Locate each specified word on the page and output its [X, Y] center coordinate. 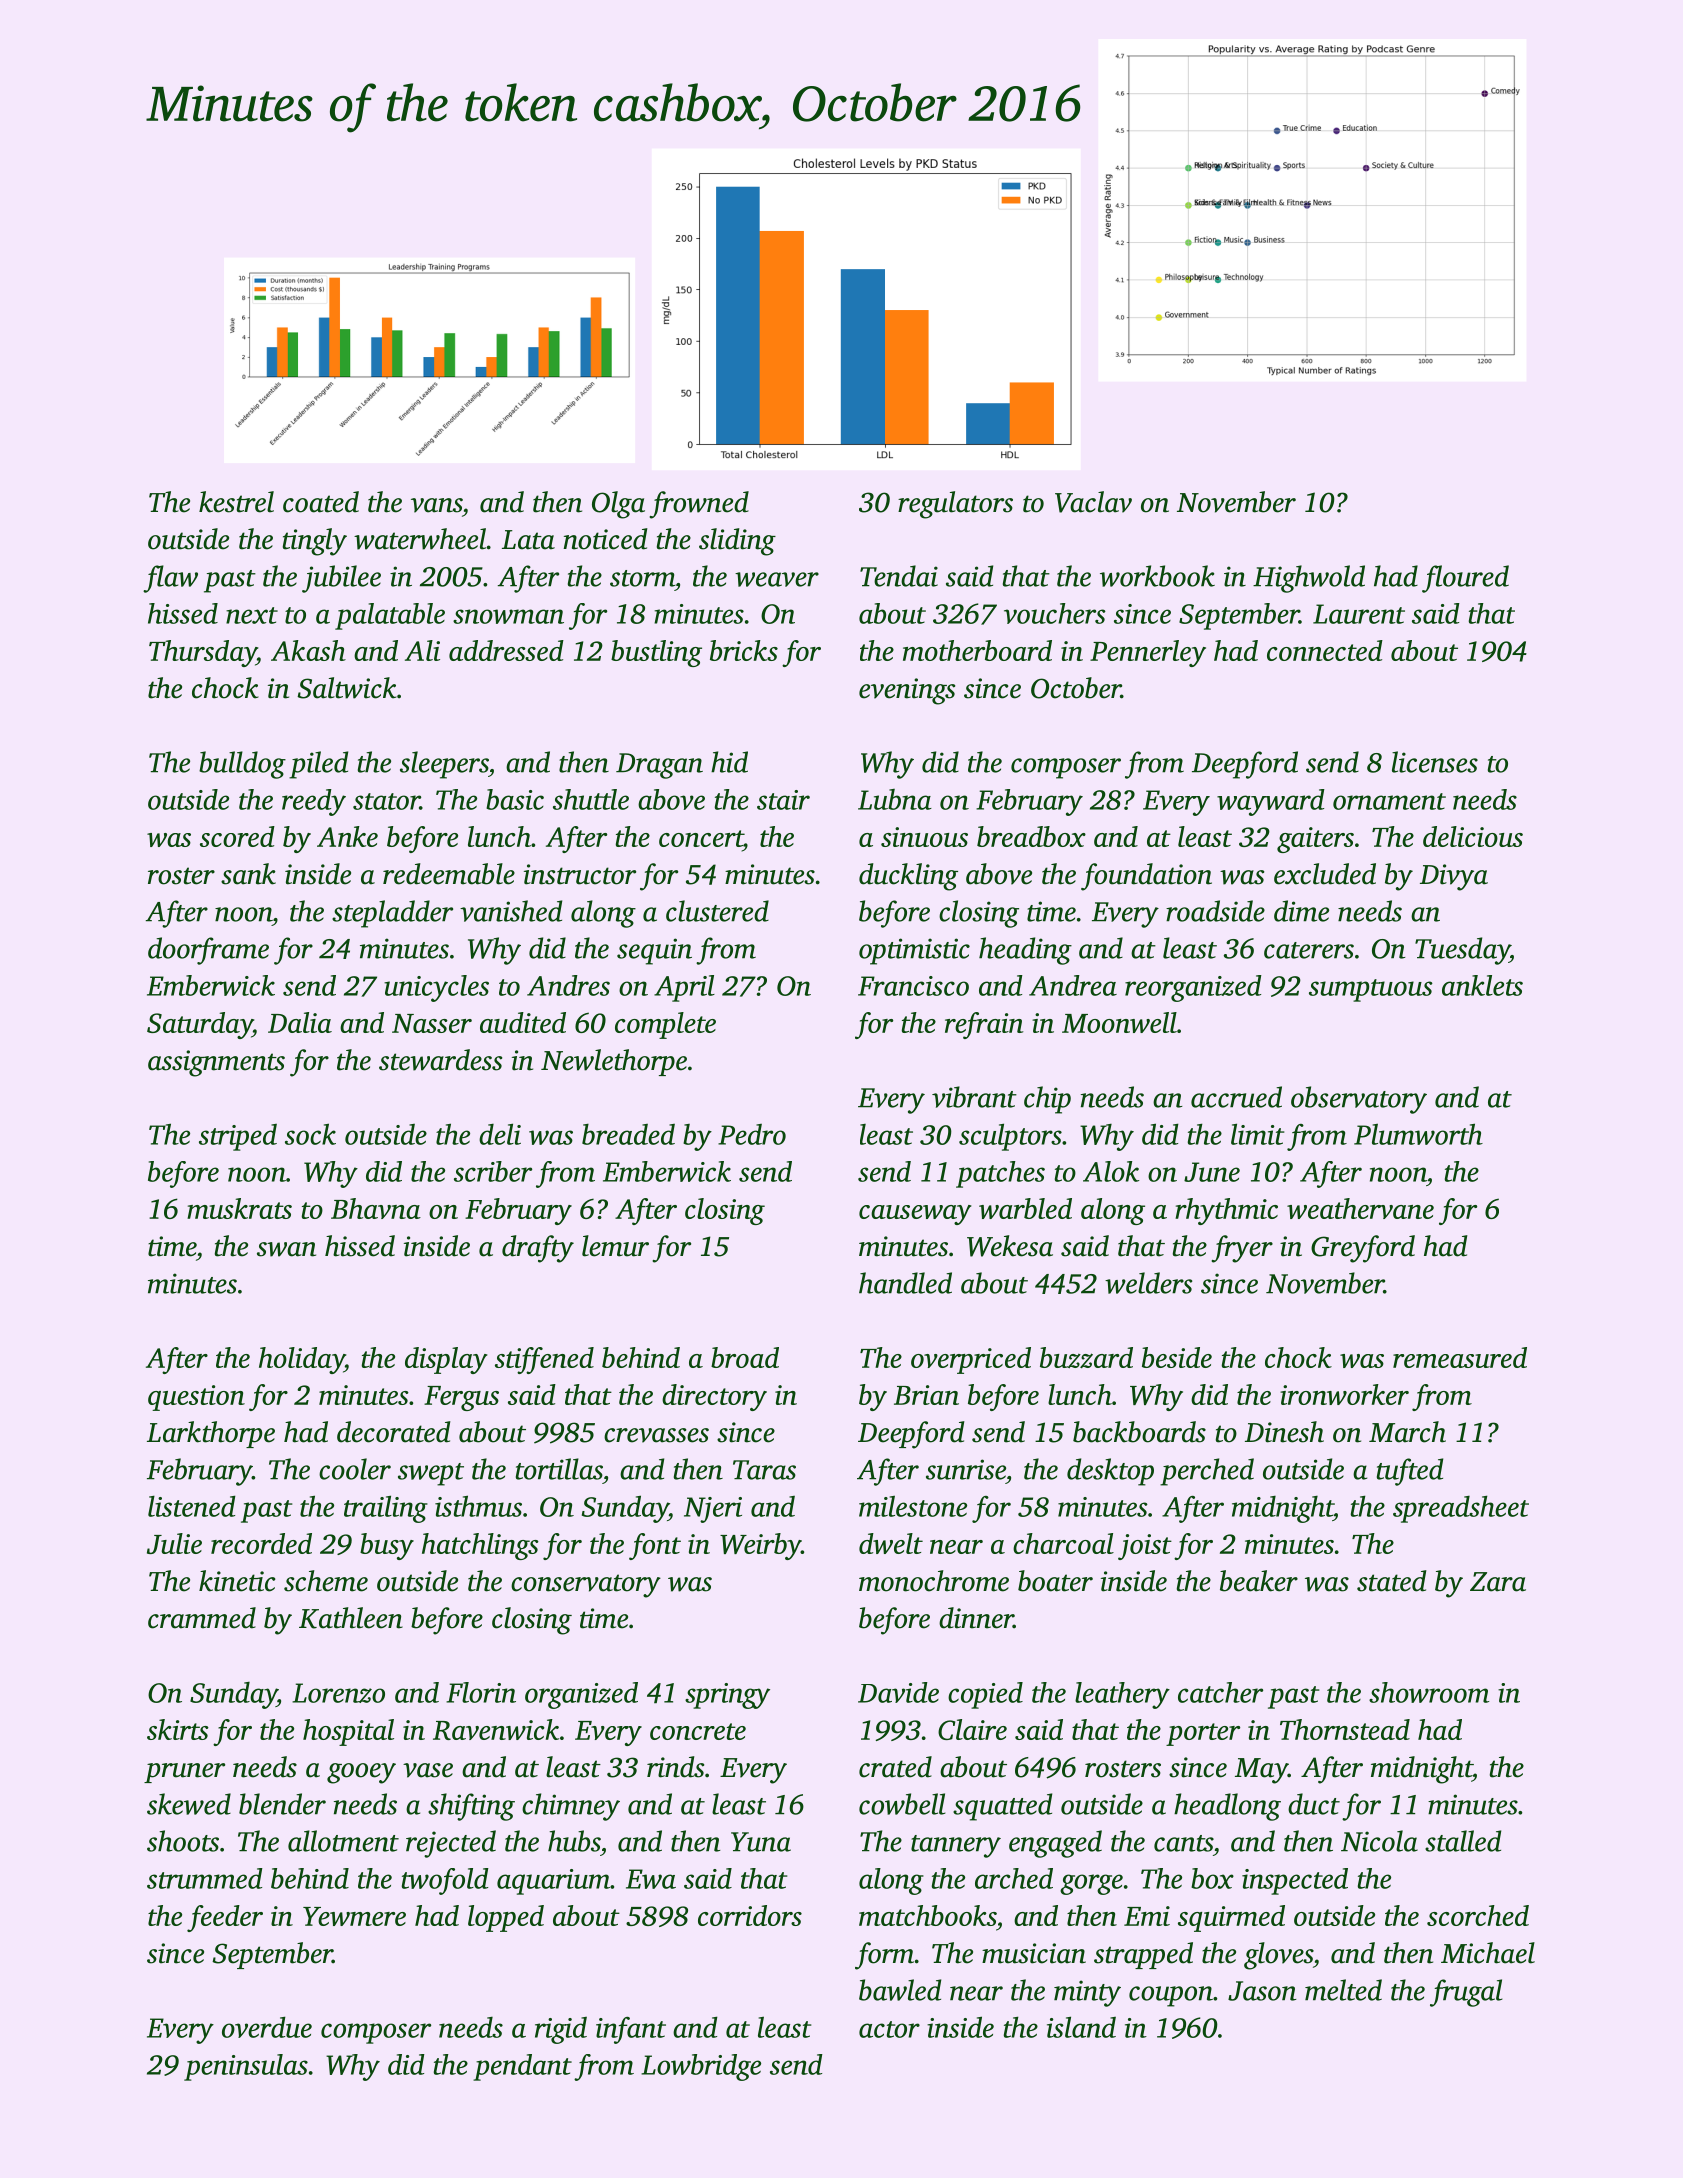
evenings [907, 691]
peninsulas [246, 2067]
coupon [1171, 1996]
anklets [1482, 985]
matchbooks [927, 1915]
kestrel [236, 502]
